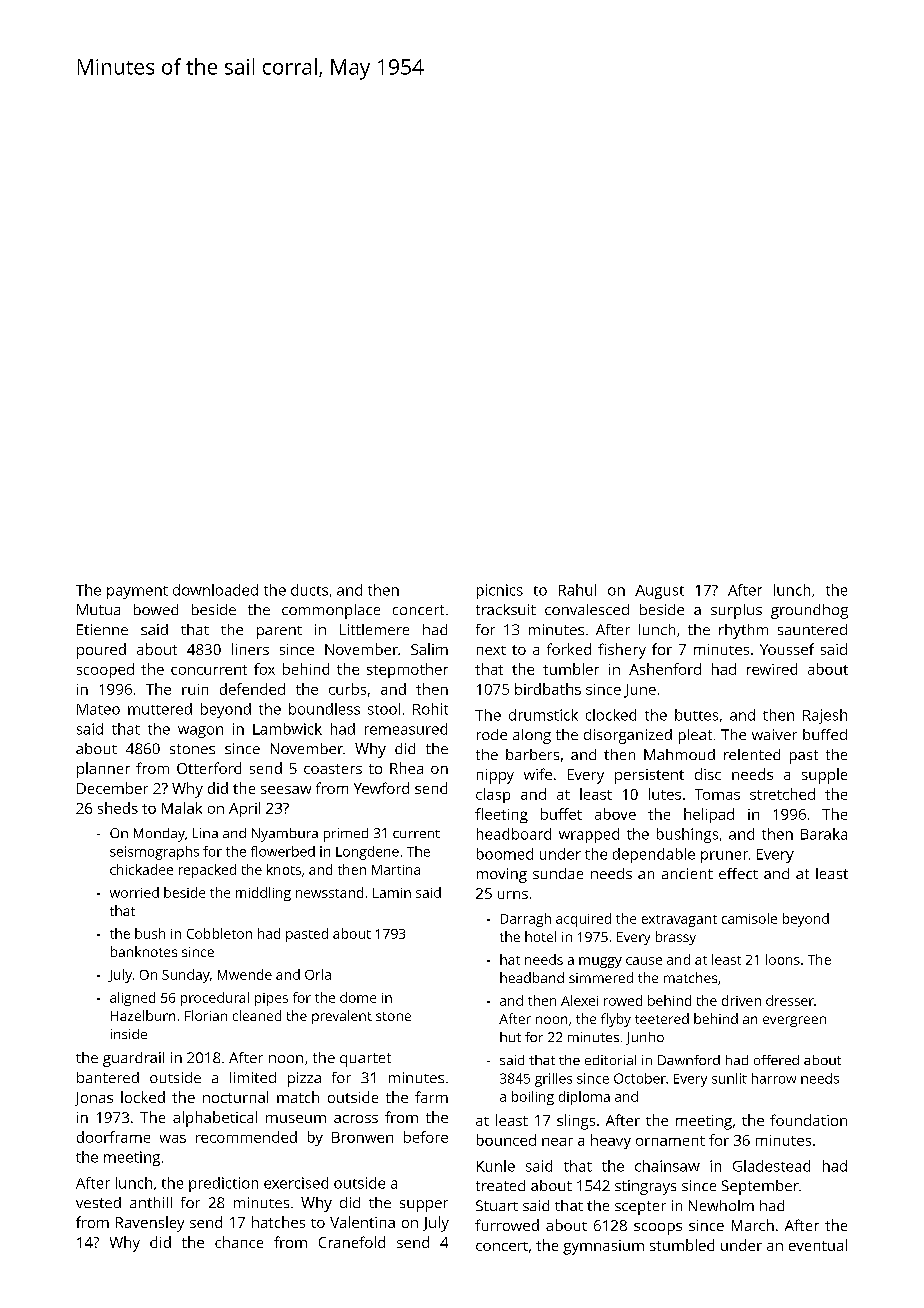 Image resolution: width=924 pixels, height=1308 pixels. I want to click on surplus, so click(736, 611).
